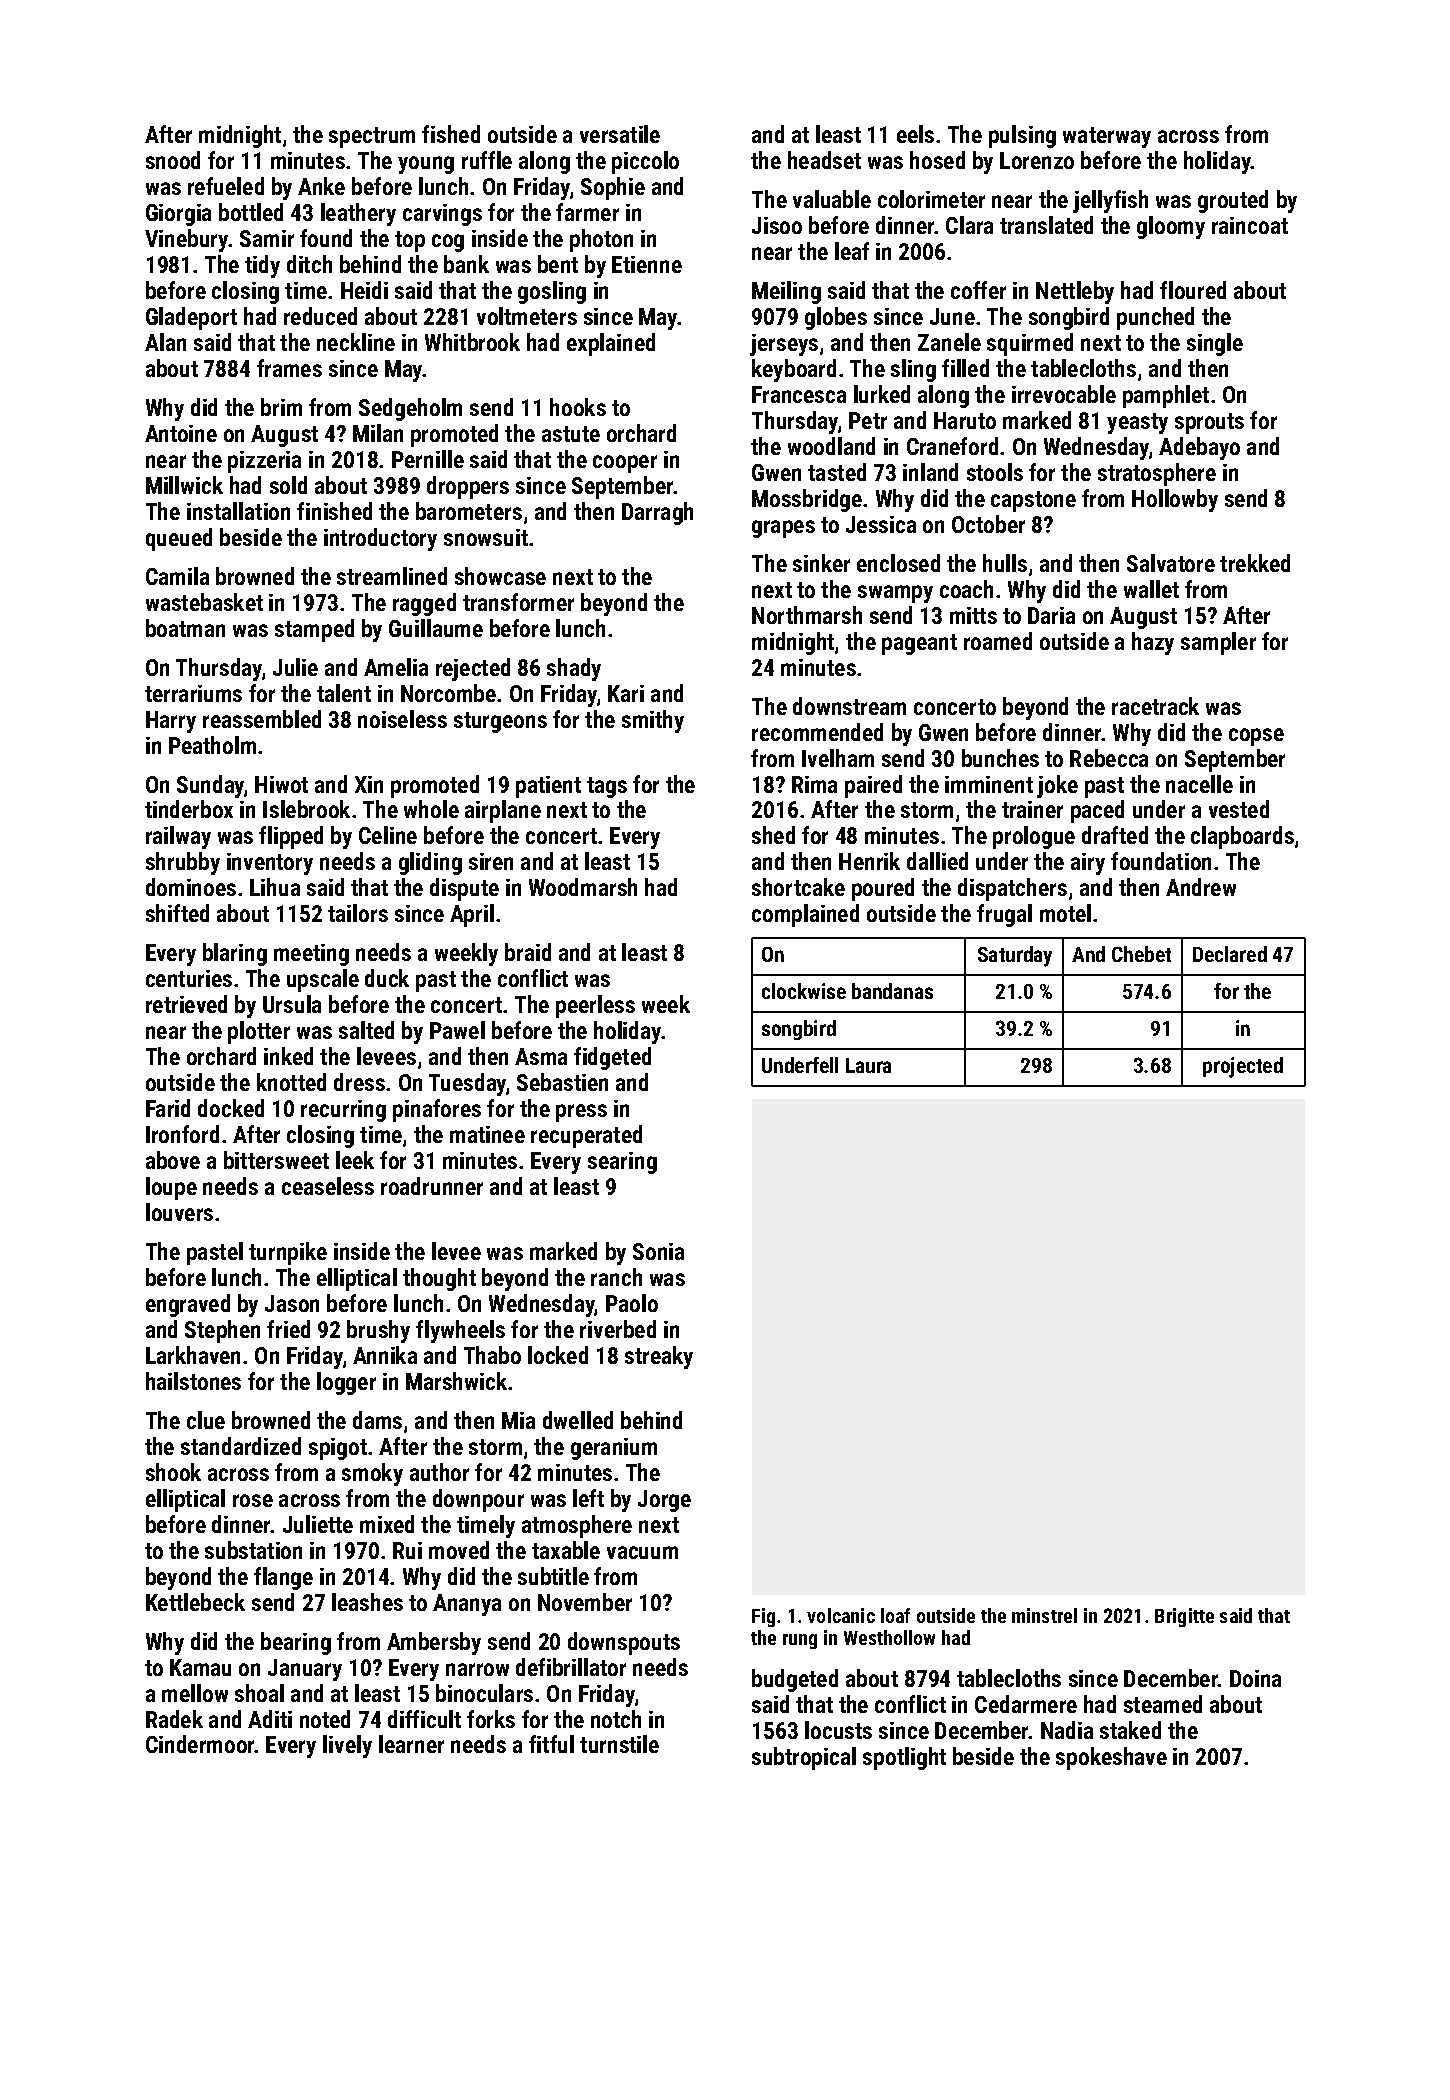 The image size is (1450, 2100). Describe the element at coordinates (181, 433) in the image. I see `Antoine` at that location.
